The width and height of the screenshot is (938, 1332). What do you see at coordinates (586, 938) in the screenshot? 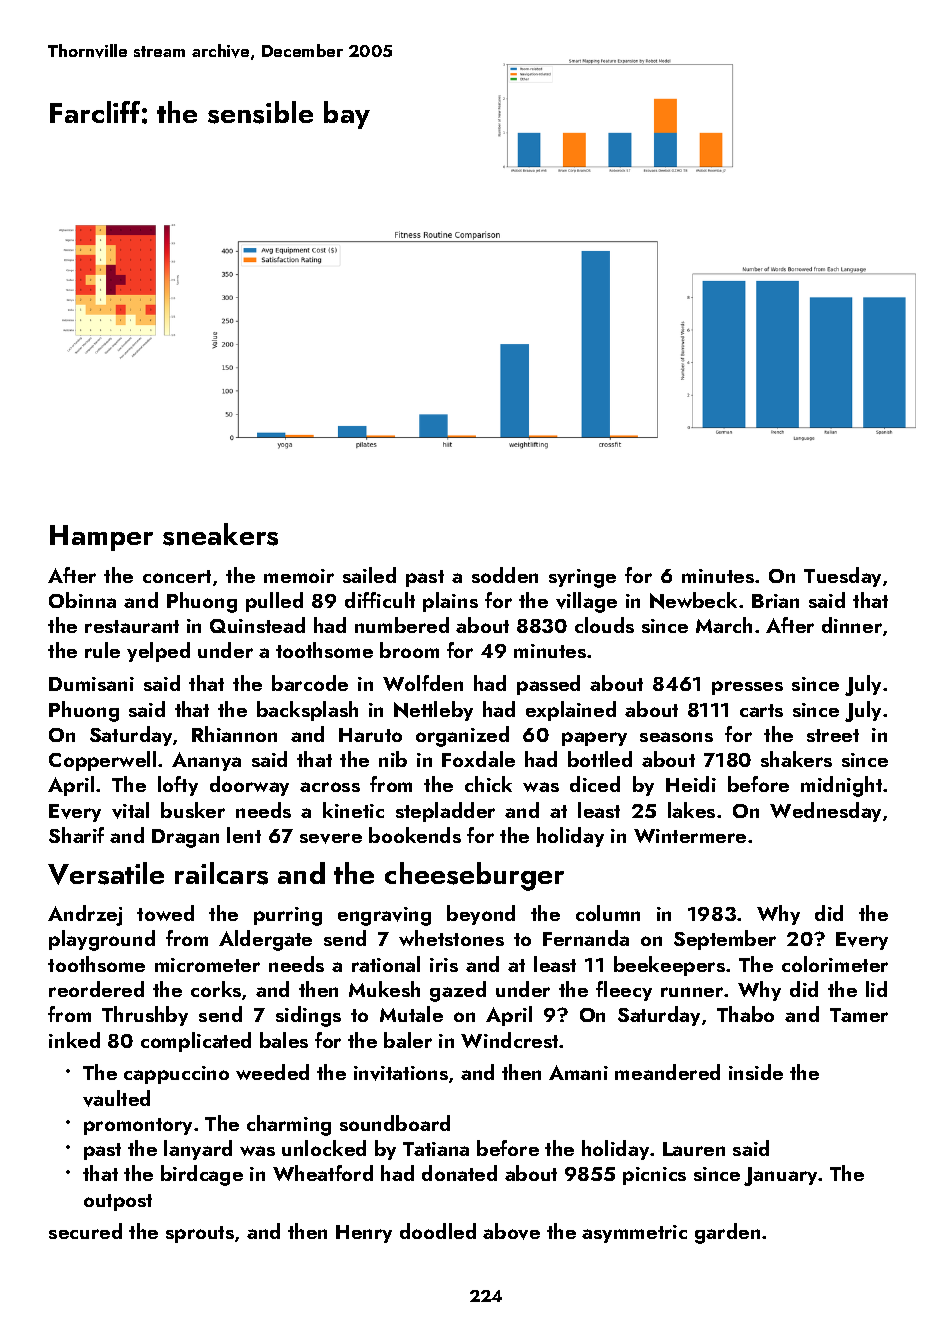
I see `Fernanda` at bounding box center [586, 938].
